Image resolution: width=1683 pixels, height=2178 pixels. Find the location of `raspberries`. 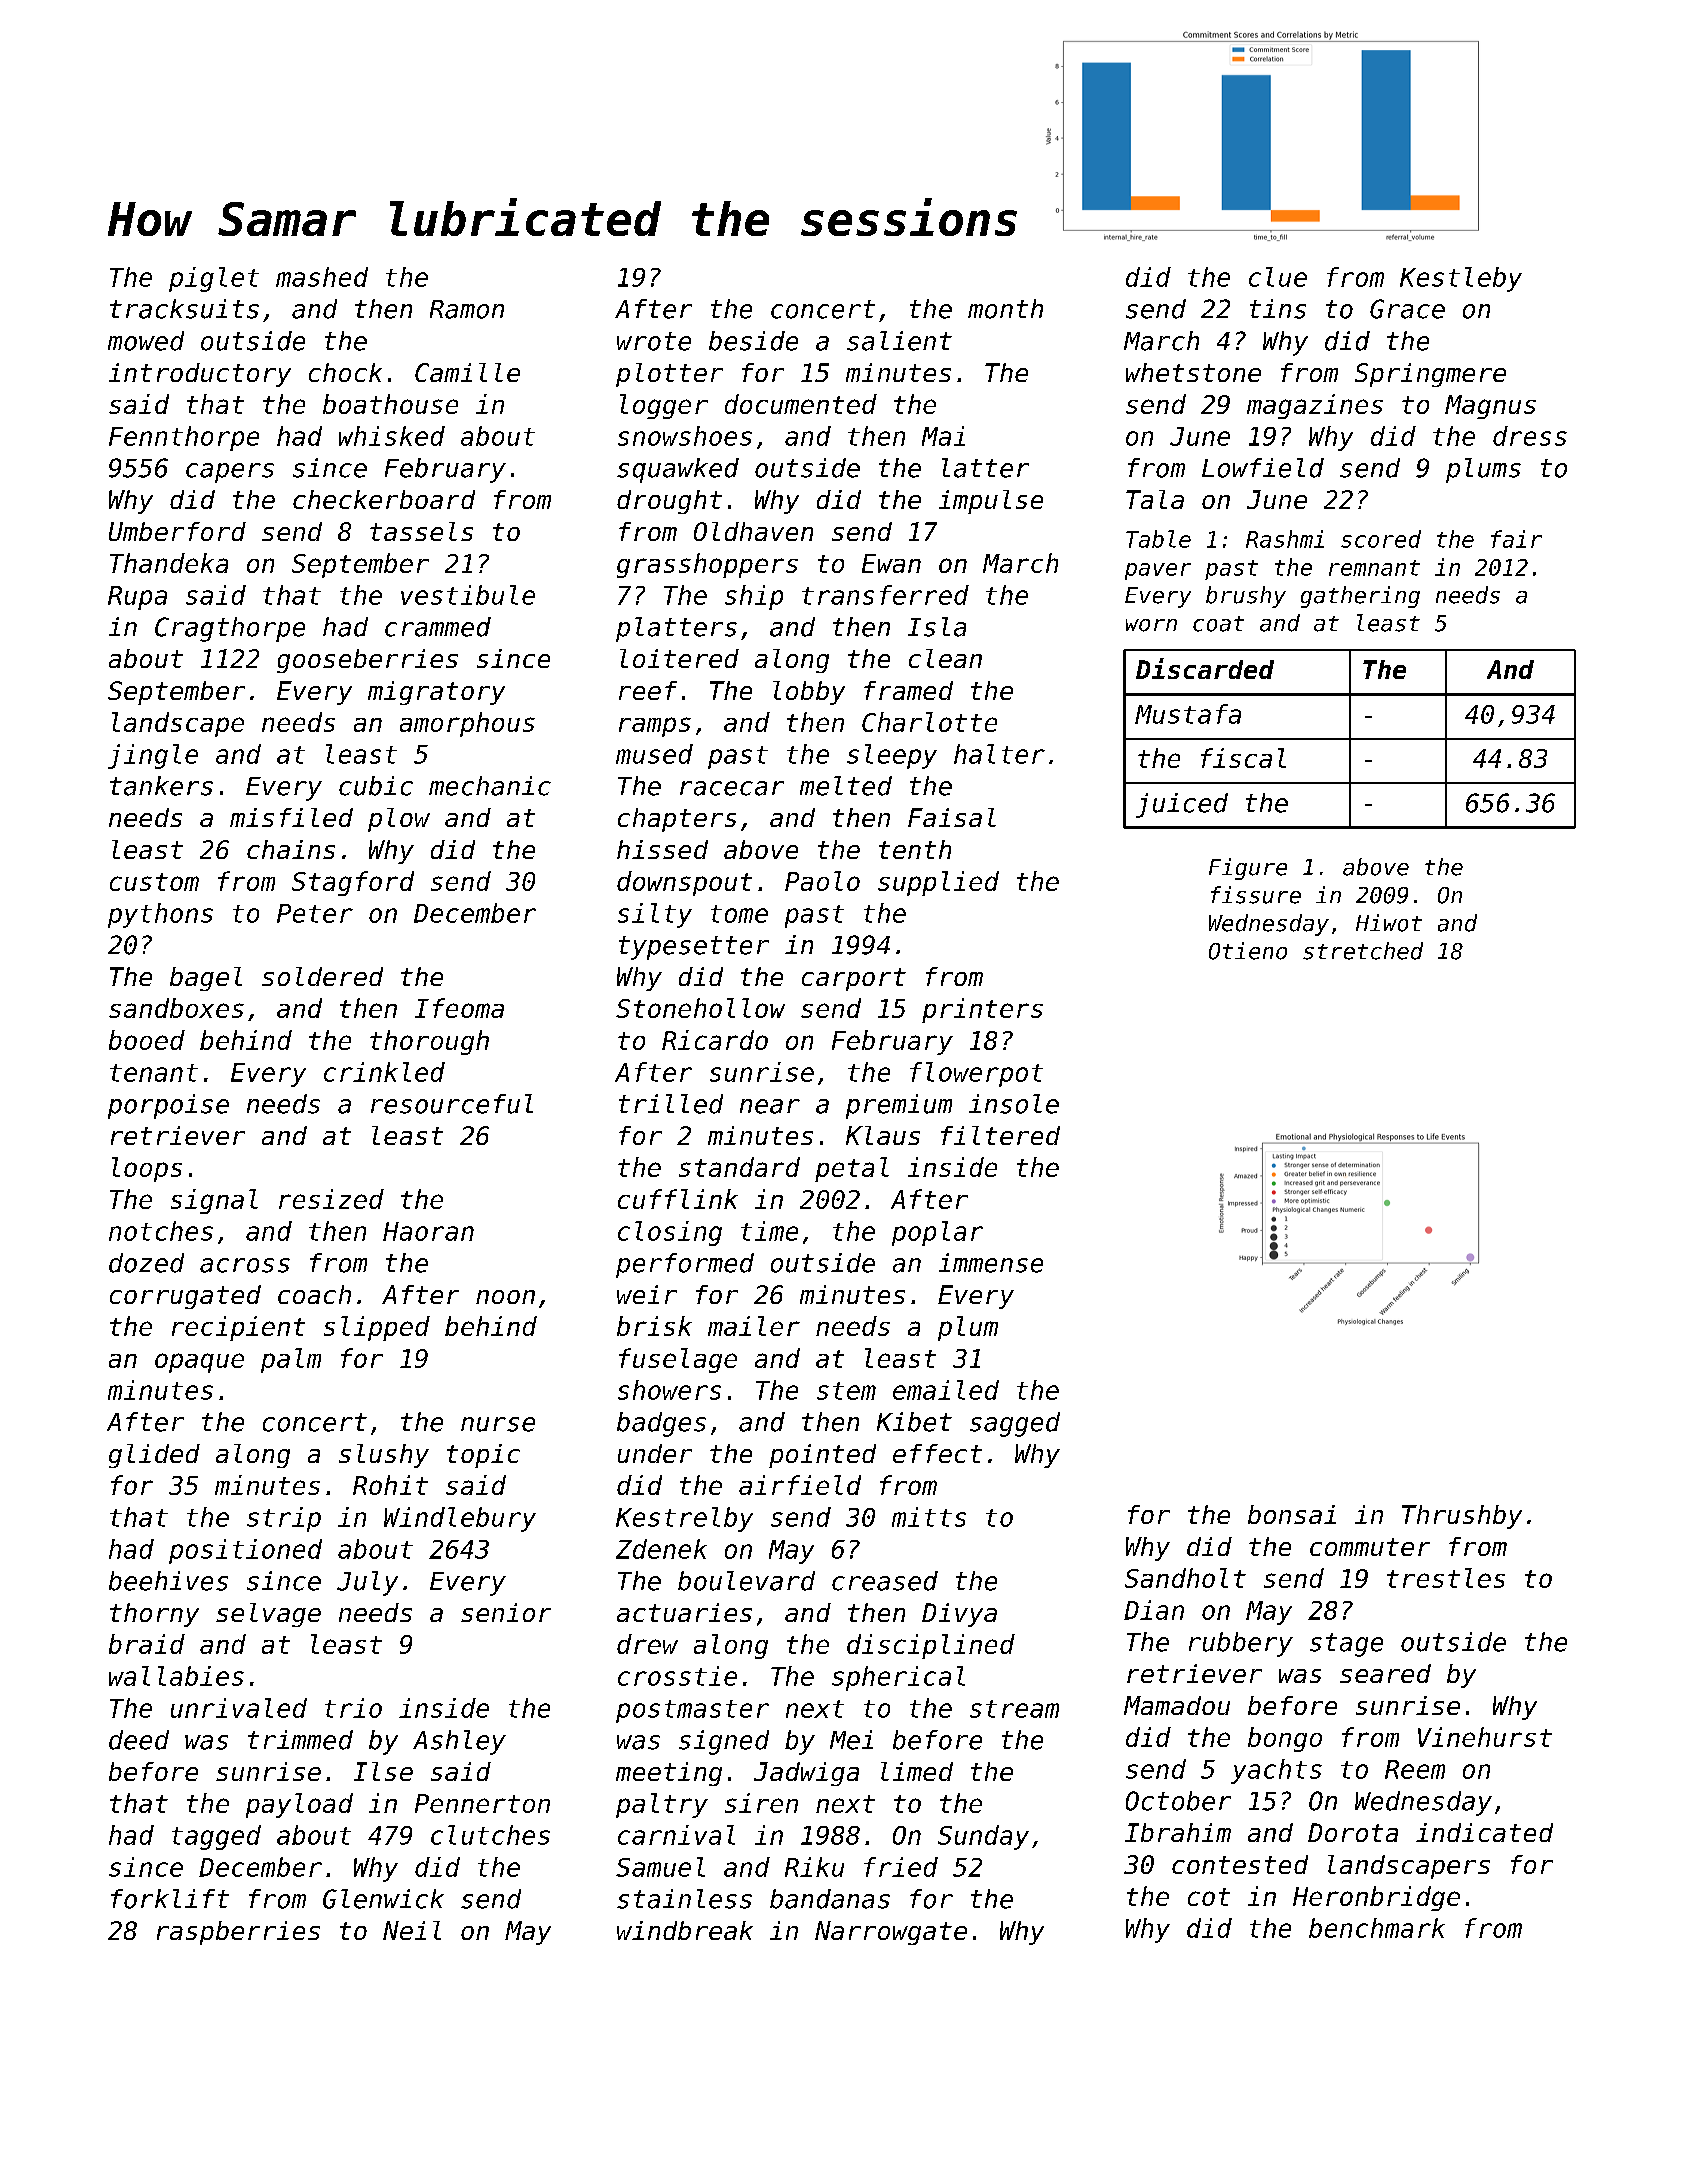

raspberries is located at coordinates (238, 1933).
